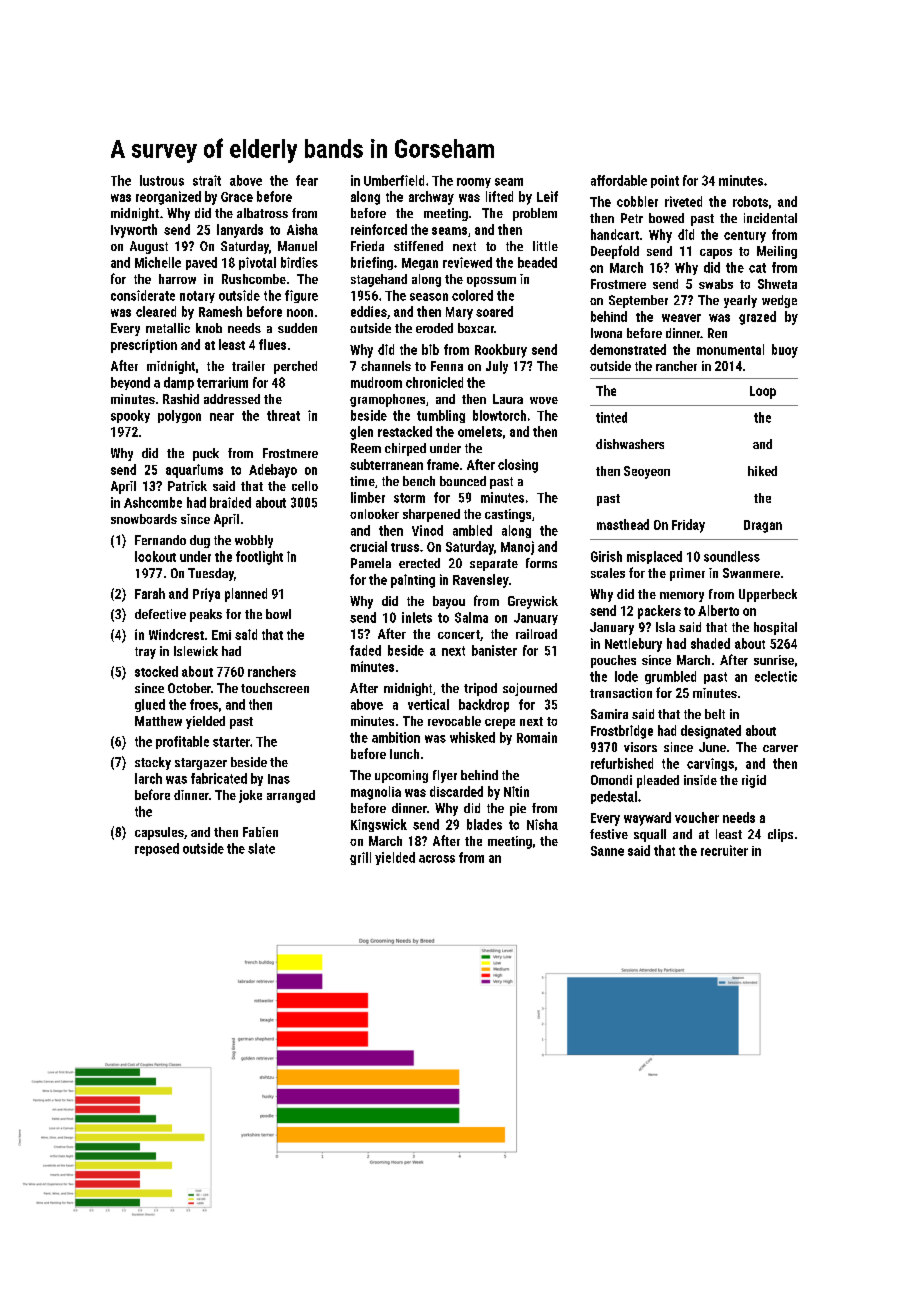 The width and height of the page is (908, 1316). Describe the element at coordinates (491, 282) in the page. I see `opossum` at that location.
